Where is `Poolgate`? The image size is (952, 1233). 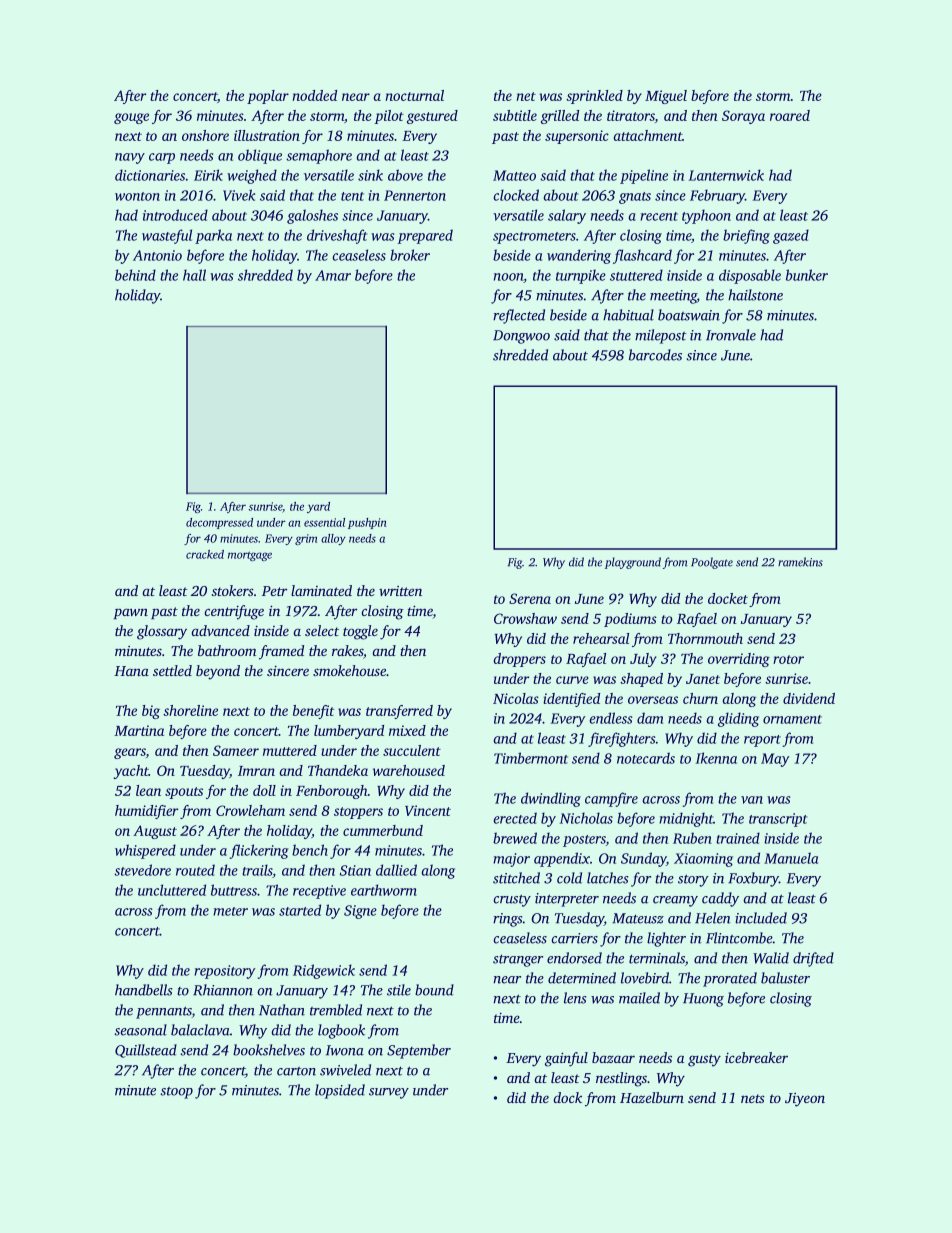
Poolgate is located at coordinates (712, 563).
